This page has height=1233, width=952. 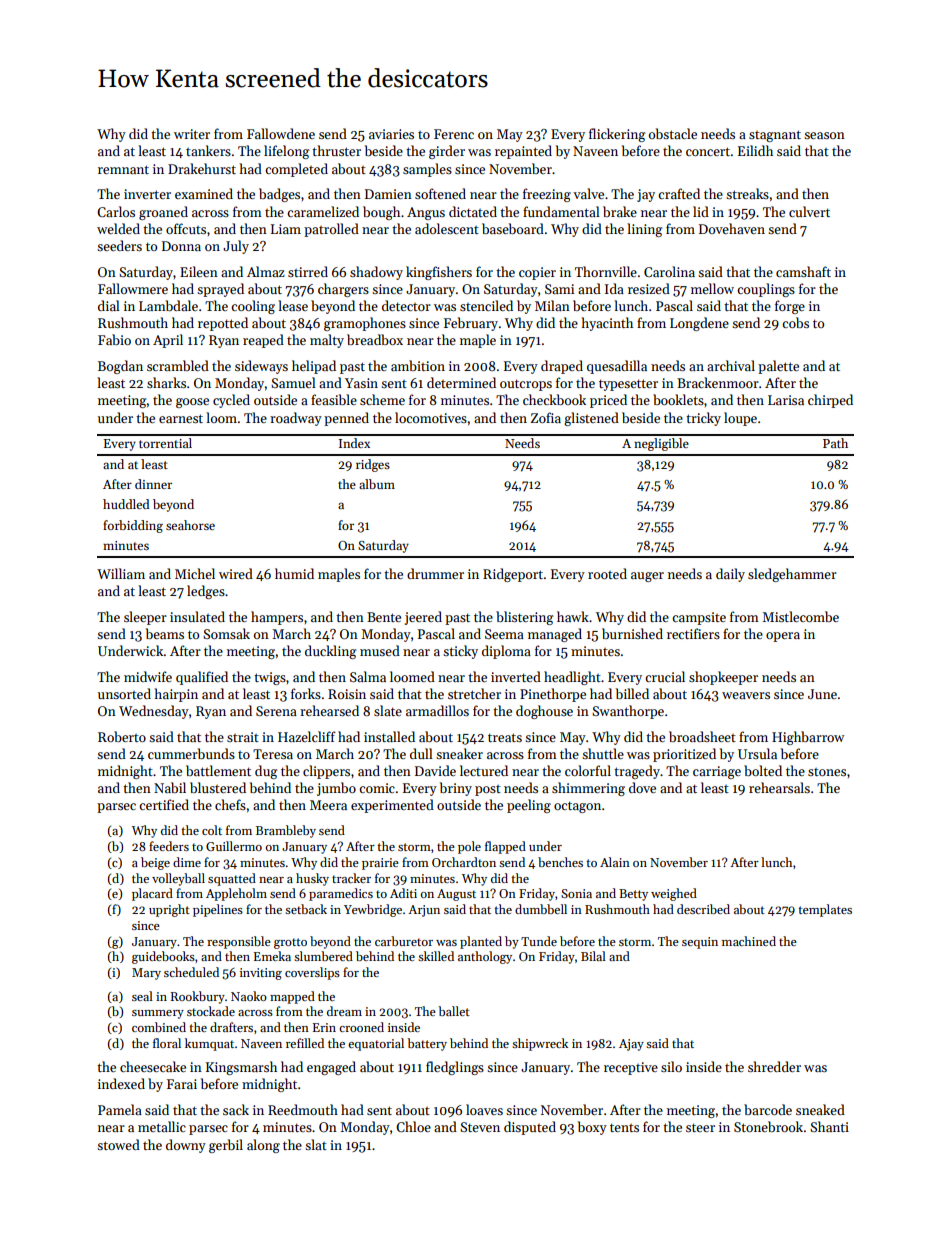 What do you see at coordinates (822, 694) in the page?
I see `June` at bounding box center [822, 694].
